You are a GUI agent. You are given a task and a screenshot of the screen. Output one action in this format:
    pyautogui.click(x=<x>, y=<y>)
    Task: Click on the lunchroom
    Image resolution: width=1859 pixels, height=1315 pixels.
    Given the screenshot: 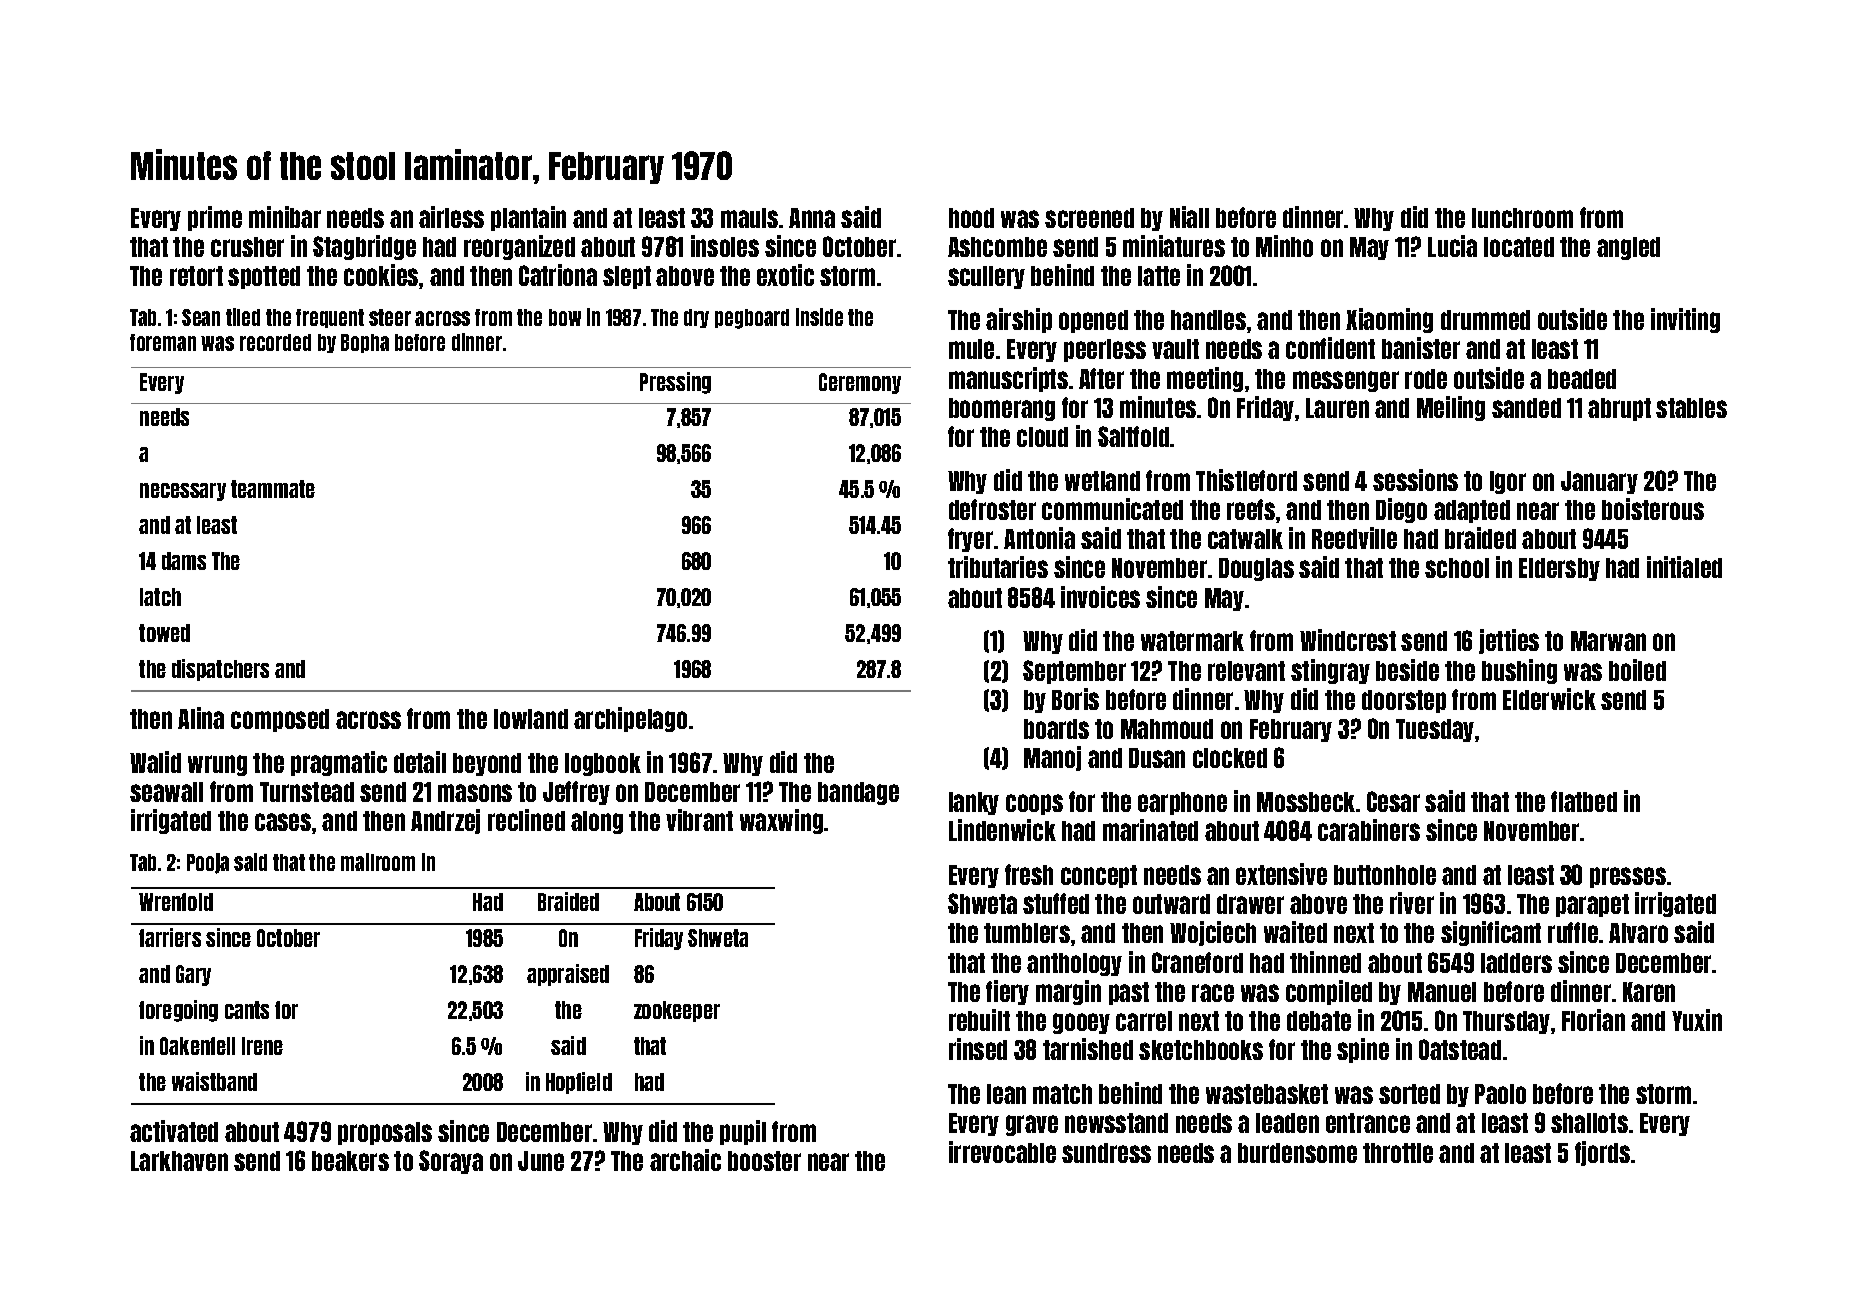 What is the action you would take?
    pyautogui.click(x=1522, y=218)
